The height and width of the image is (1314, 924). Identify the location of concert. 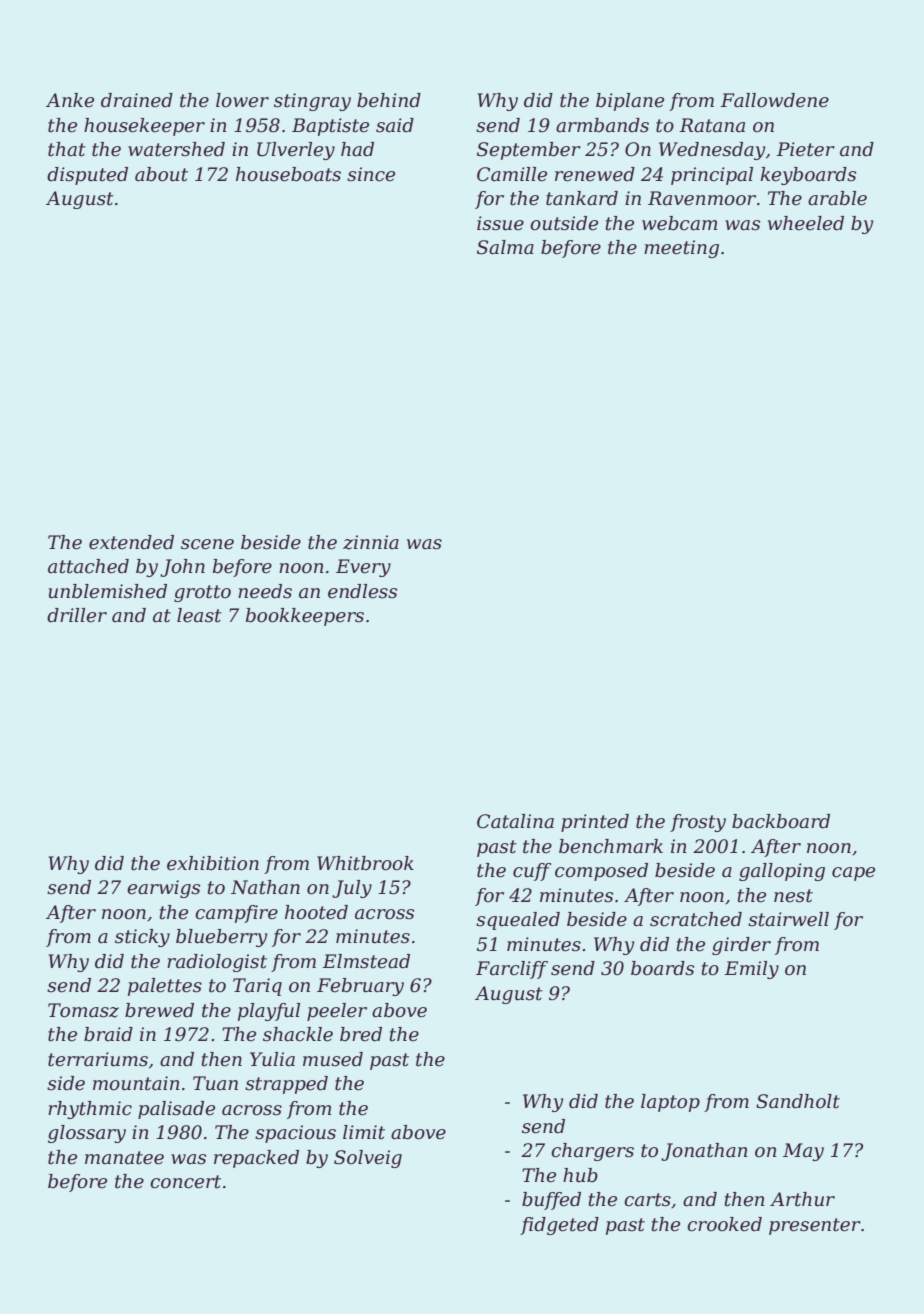
(185, 1182).
